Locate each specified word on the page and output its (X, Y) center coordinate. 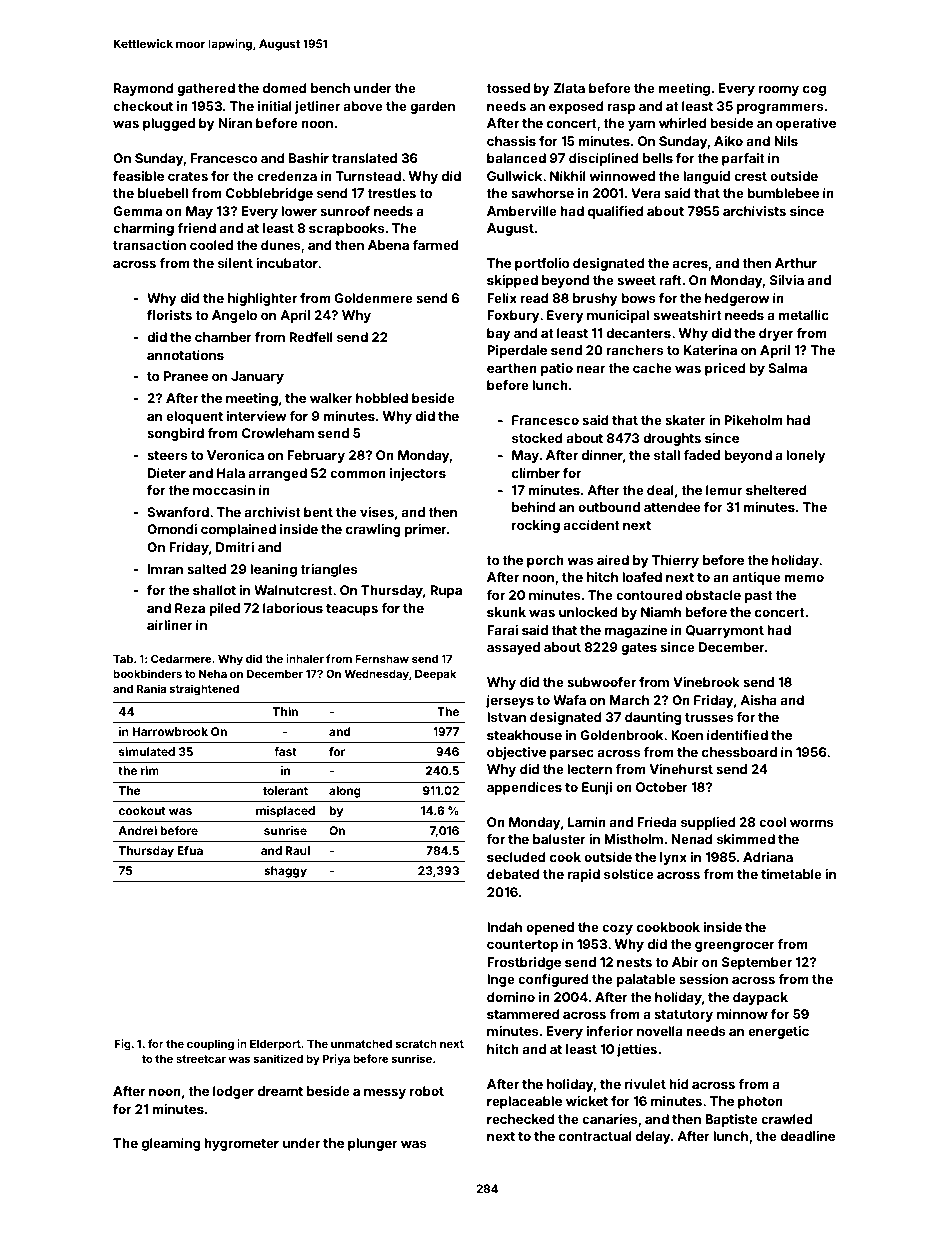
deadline (807, 1136)
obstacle (713, 595)
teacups (352, 610)
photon (760, 1102)
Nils (786, 141)
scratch (416, 1044)
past (759, 597)
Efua (190, 850)
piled (224, 609)
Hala (231, 473)
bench (330, 88)
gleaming (171, 1144)
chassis (511, 141)
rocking (536, 526)
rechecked (521, 1119)
